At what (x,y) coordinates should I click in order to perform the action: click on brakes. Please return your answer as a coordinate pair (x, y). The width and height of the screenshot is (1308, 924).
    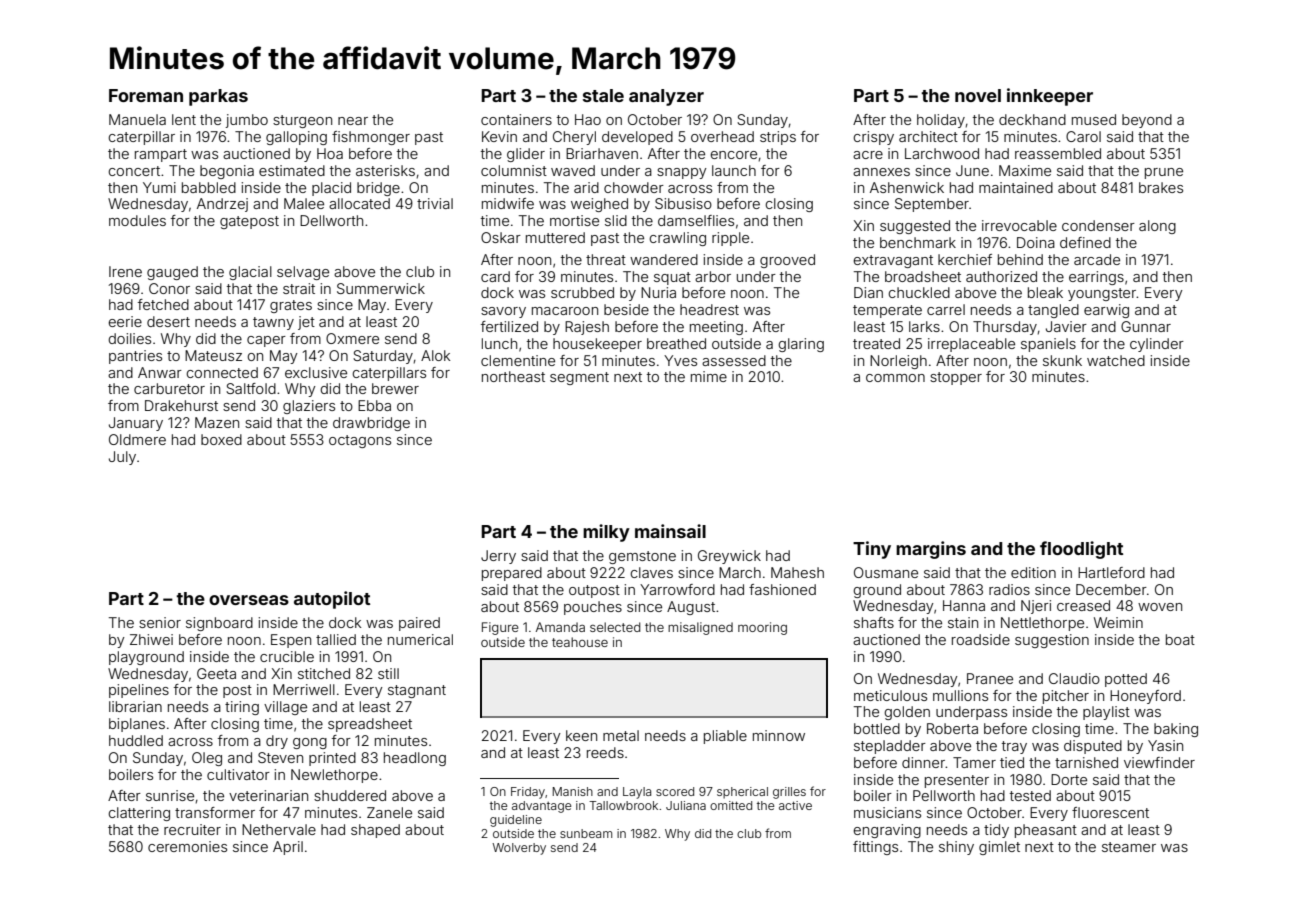
    Looking at the image, I should click on (1161, 187).
